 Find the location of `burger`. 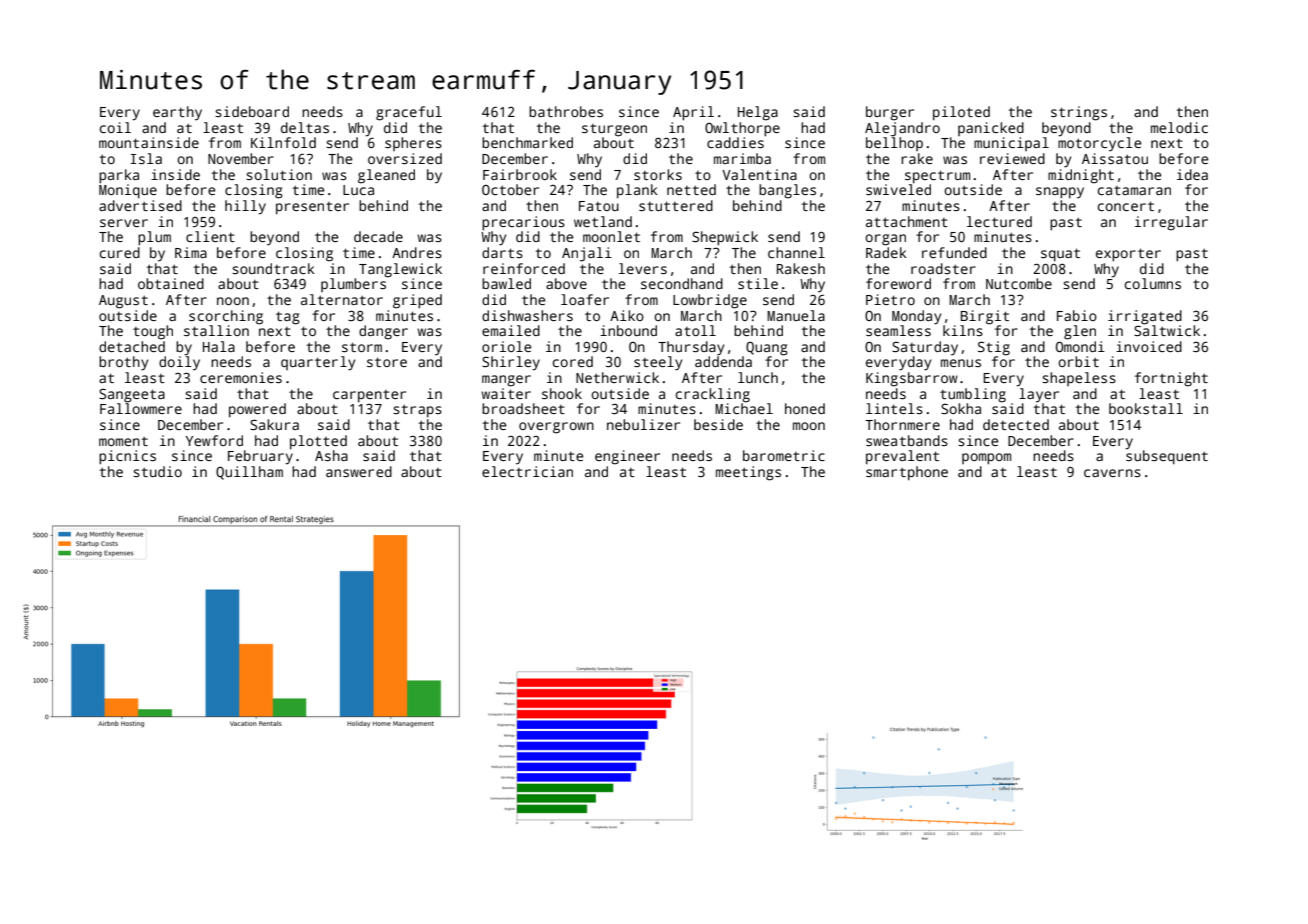

burger is located at coordinates (890, 113).
